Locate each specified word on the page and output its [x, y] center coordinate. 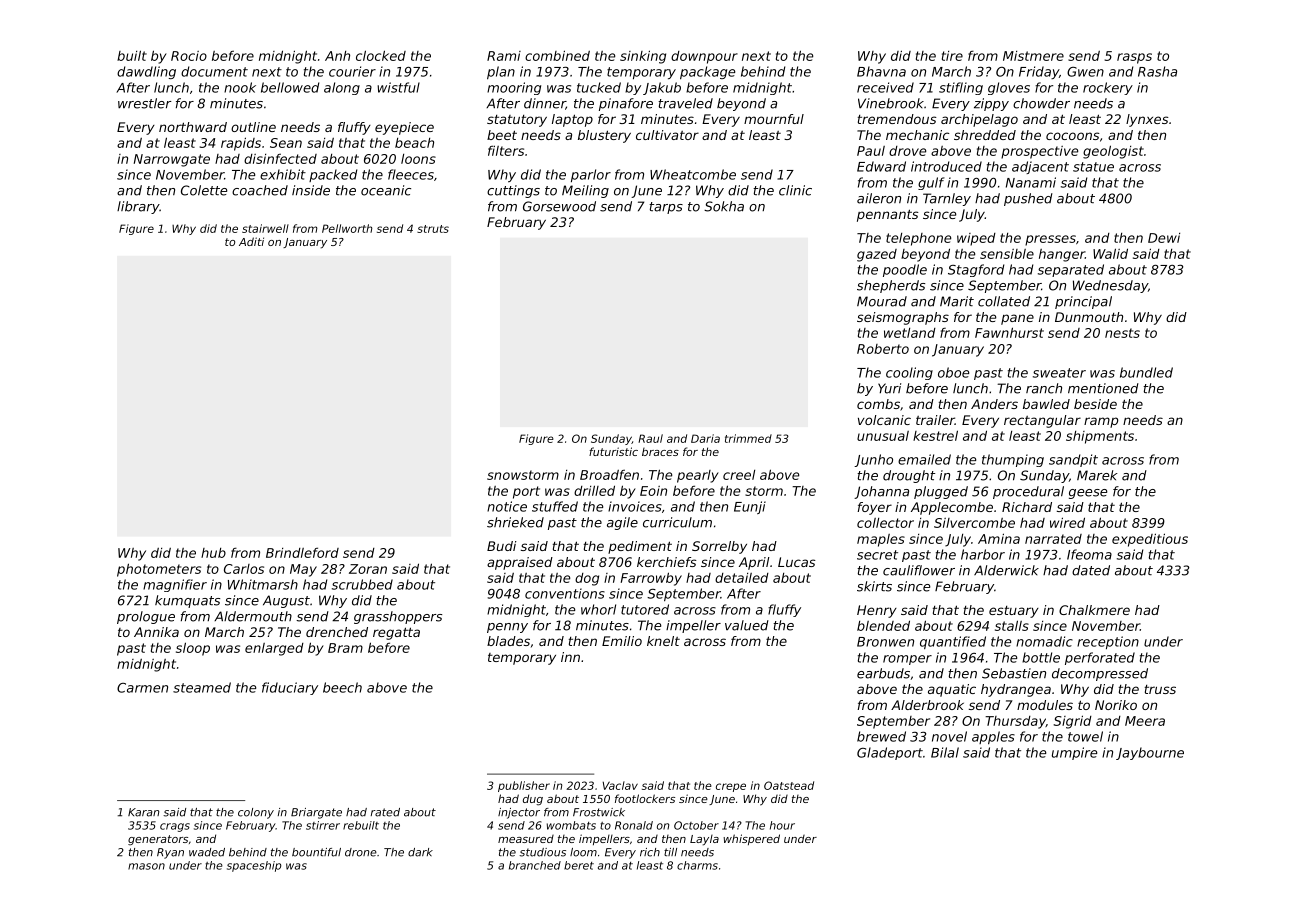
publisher [524, 786]
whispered [751, 839]
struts [433, 229]
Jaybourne [1150, 753]
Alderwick [1006, 570]
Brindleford [302, 552]
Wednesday [1110, 286]
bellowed [290, 87]
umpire [1074, 753]
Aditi [251, 241]
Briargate [316, 813]
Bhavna [881, 71]
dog [587, 579]
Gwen [1085, 72]
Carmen [142, 688]
